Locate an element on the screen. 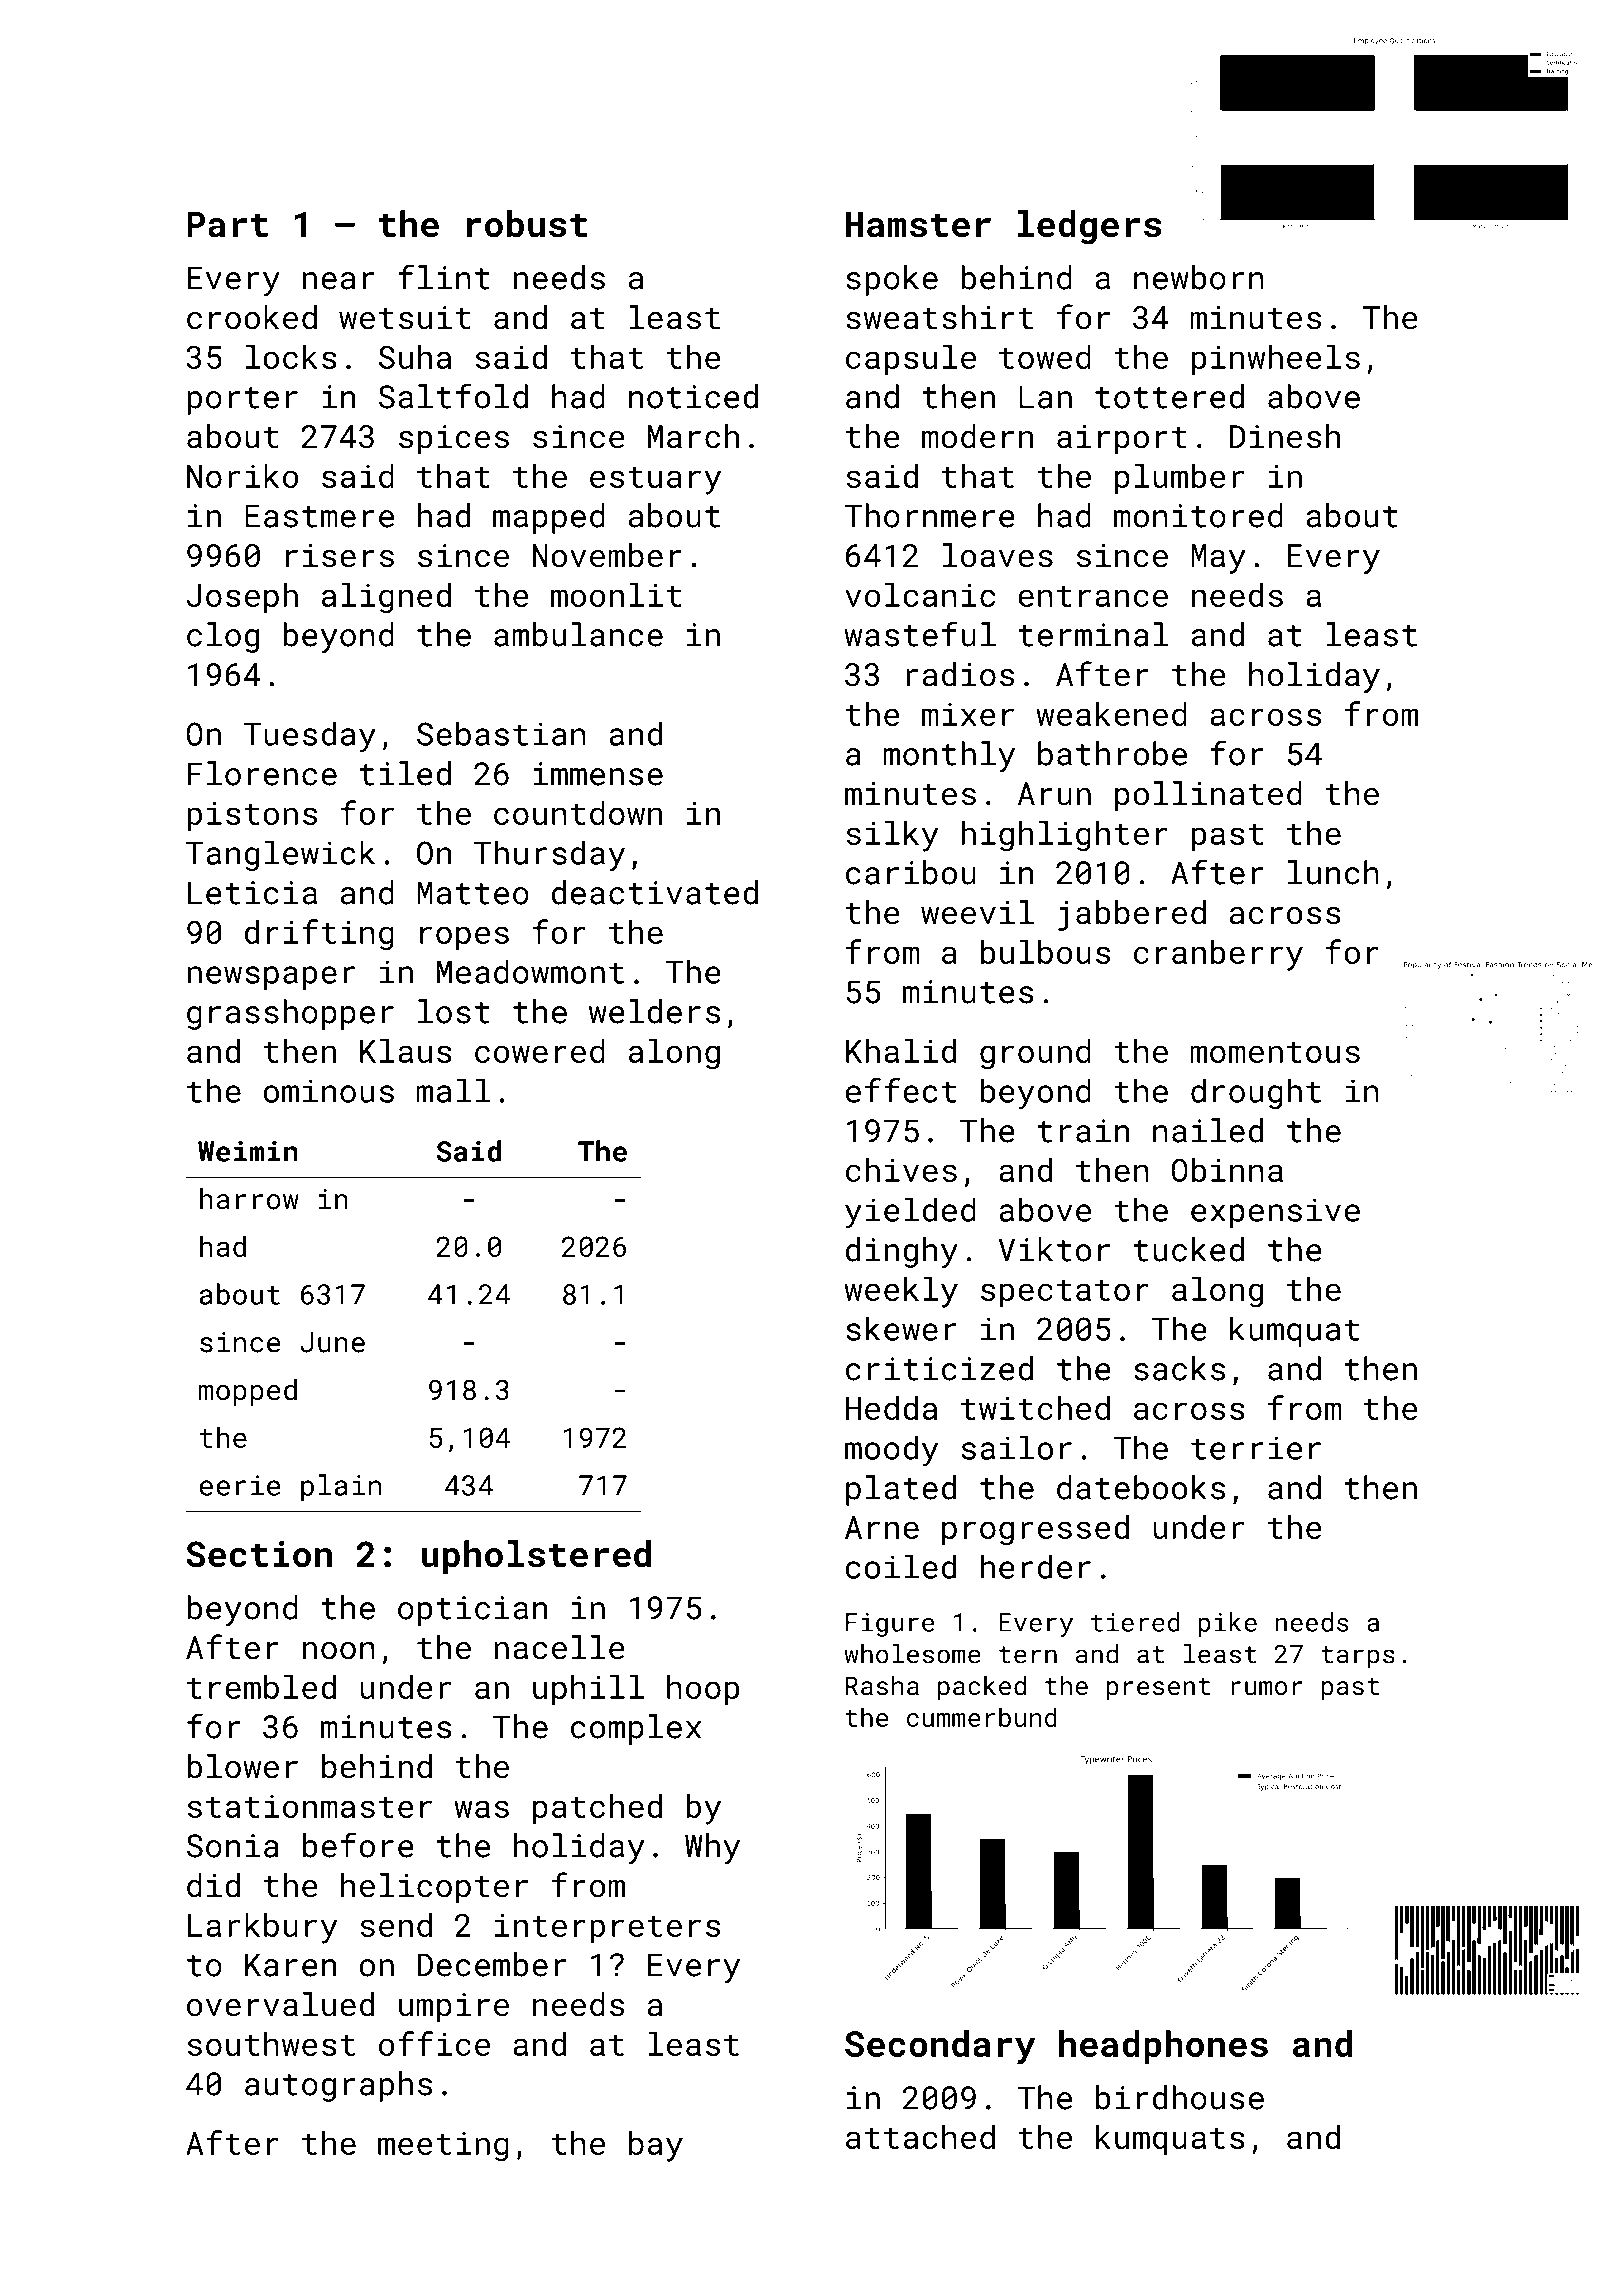 The image size is (1620, 2292). pollinated is located at coordinates (1208, 796).
